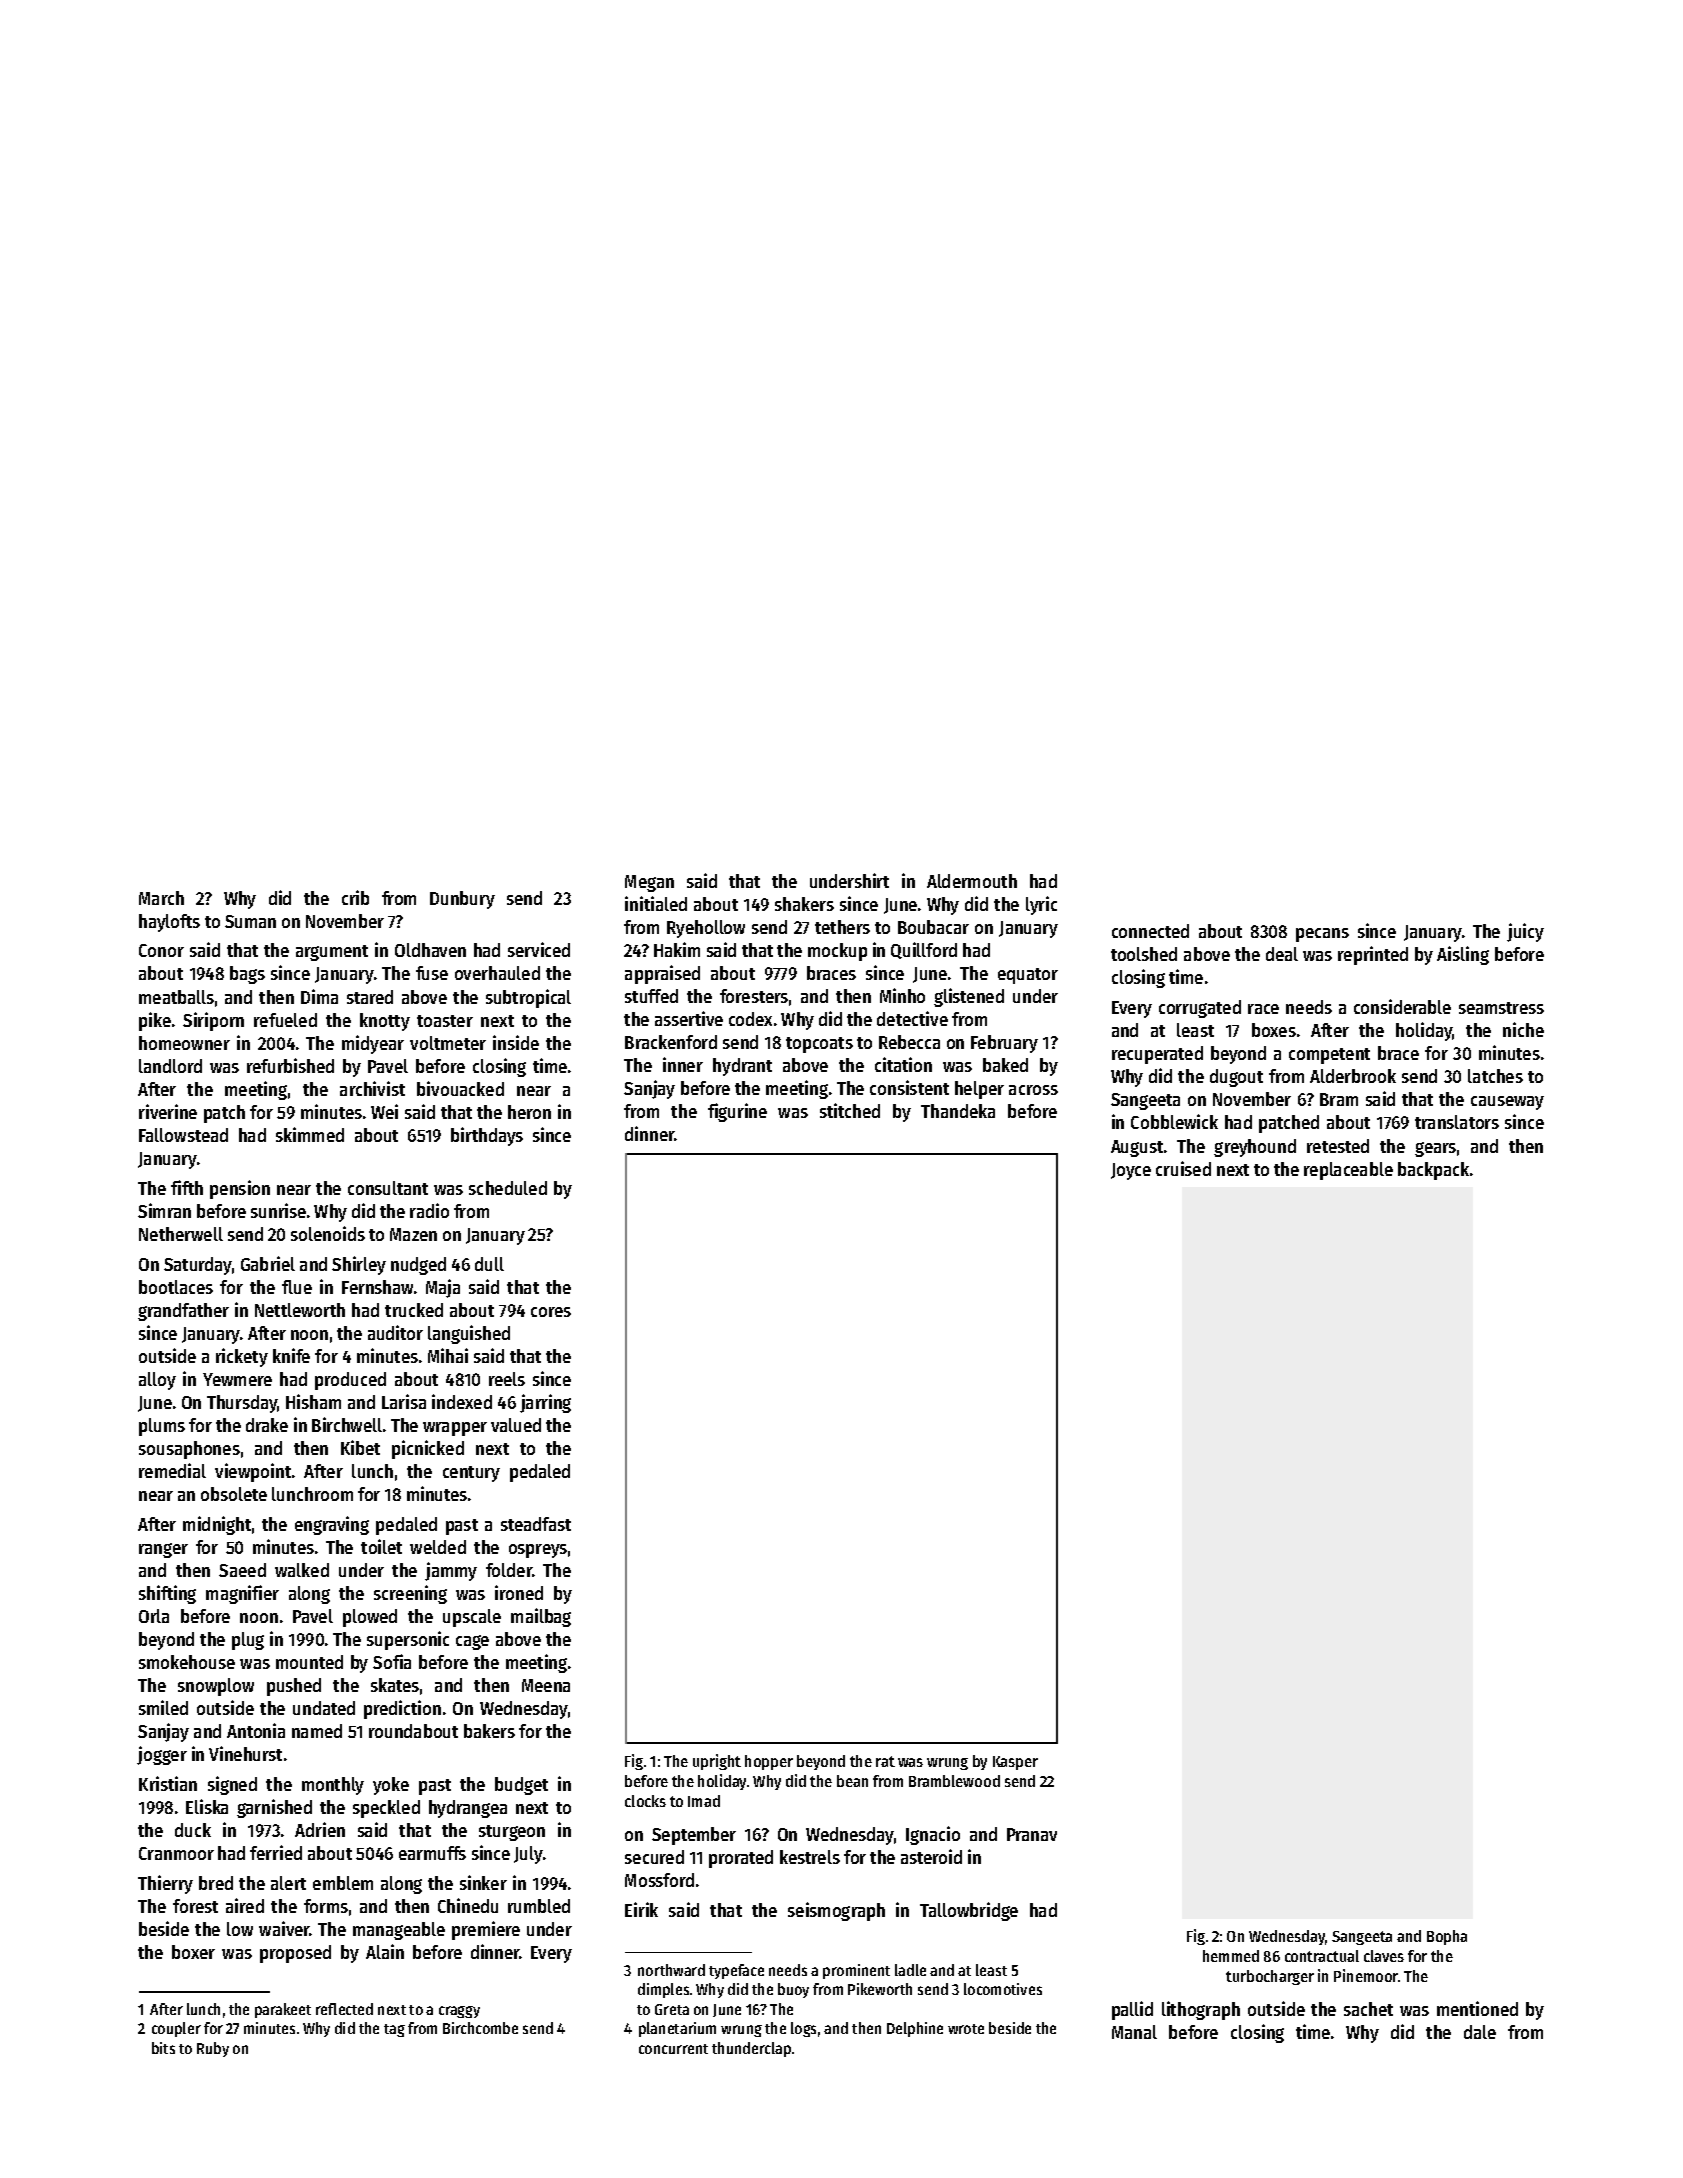 The image size is (1683, 2178). I want to click on Birchcombe, so click(480, 2028).
